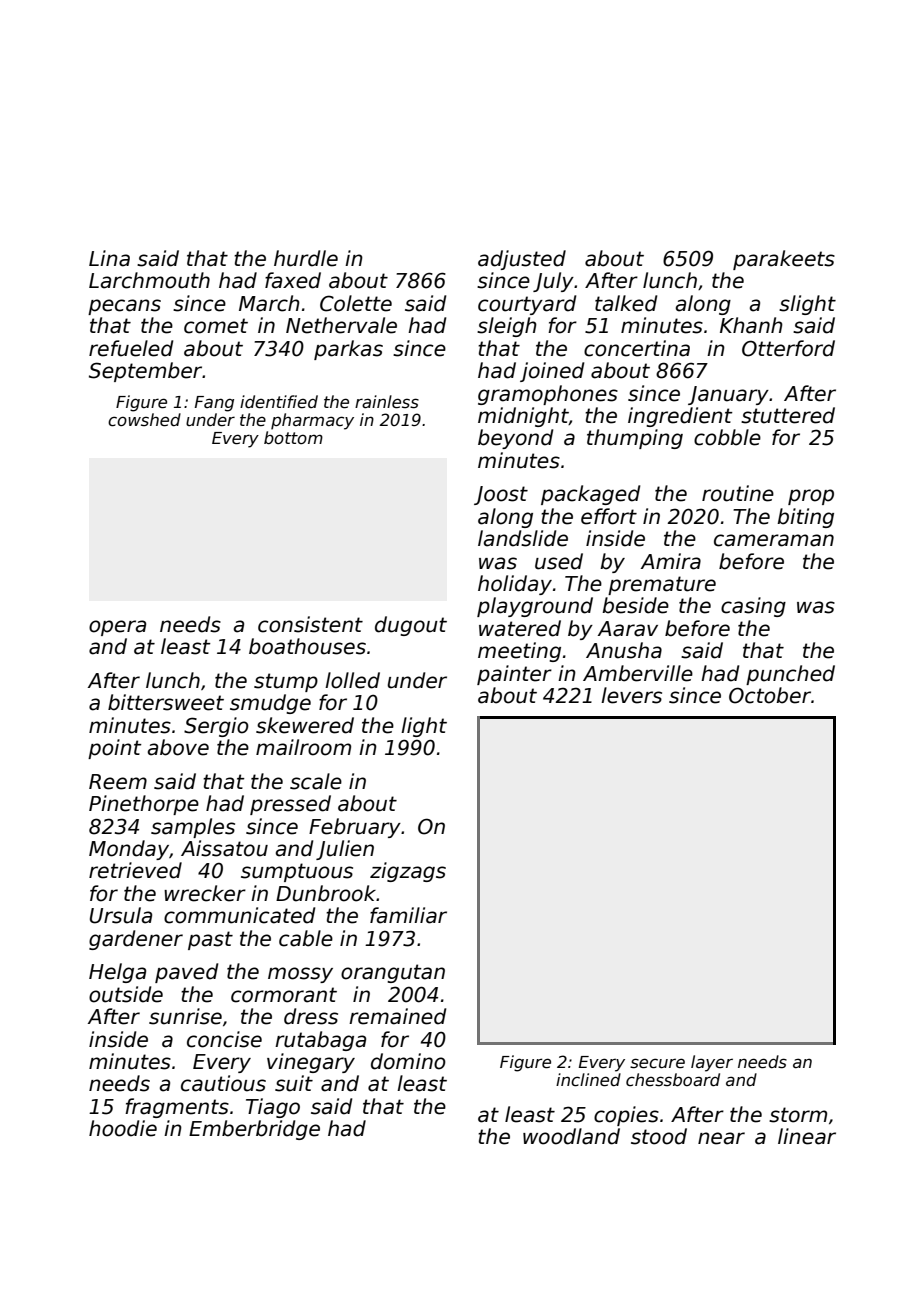 This page has width=924, height=1311. I want to click on fragments, so click(177, 1108).
